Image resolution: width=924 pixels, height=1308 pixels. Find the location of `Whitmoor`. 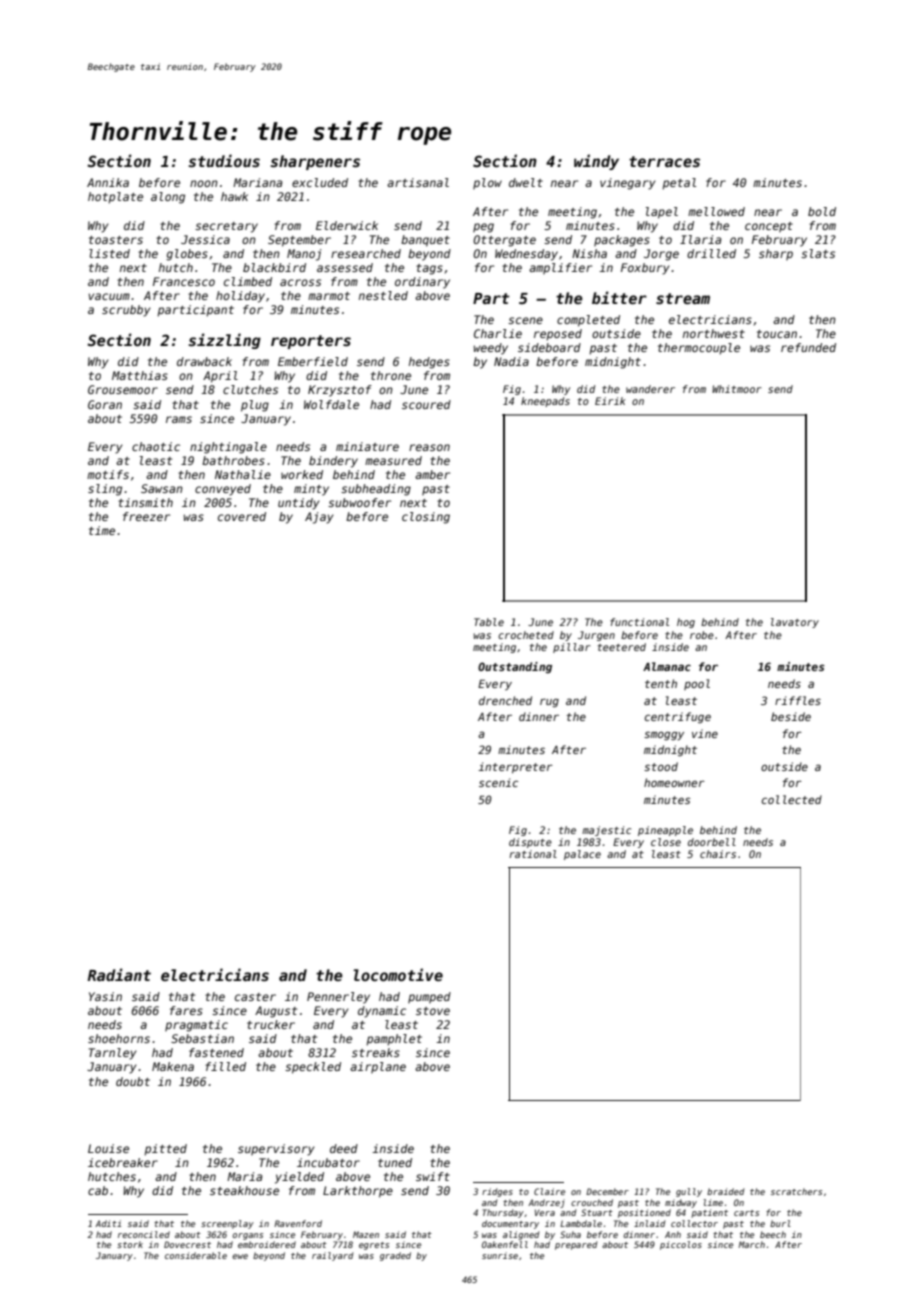

Whitmoor is located at coordinates (737, 389).
